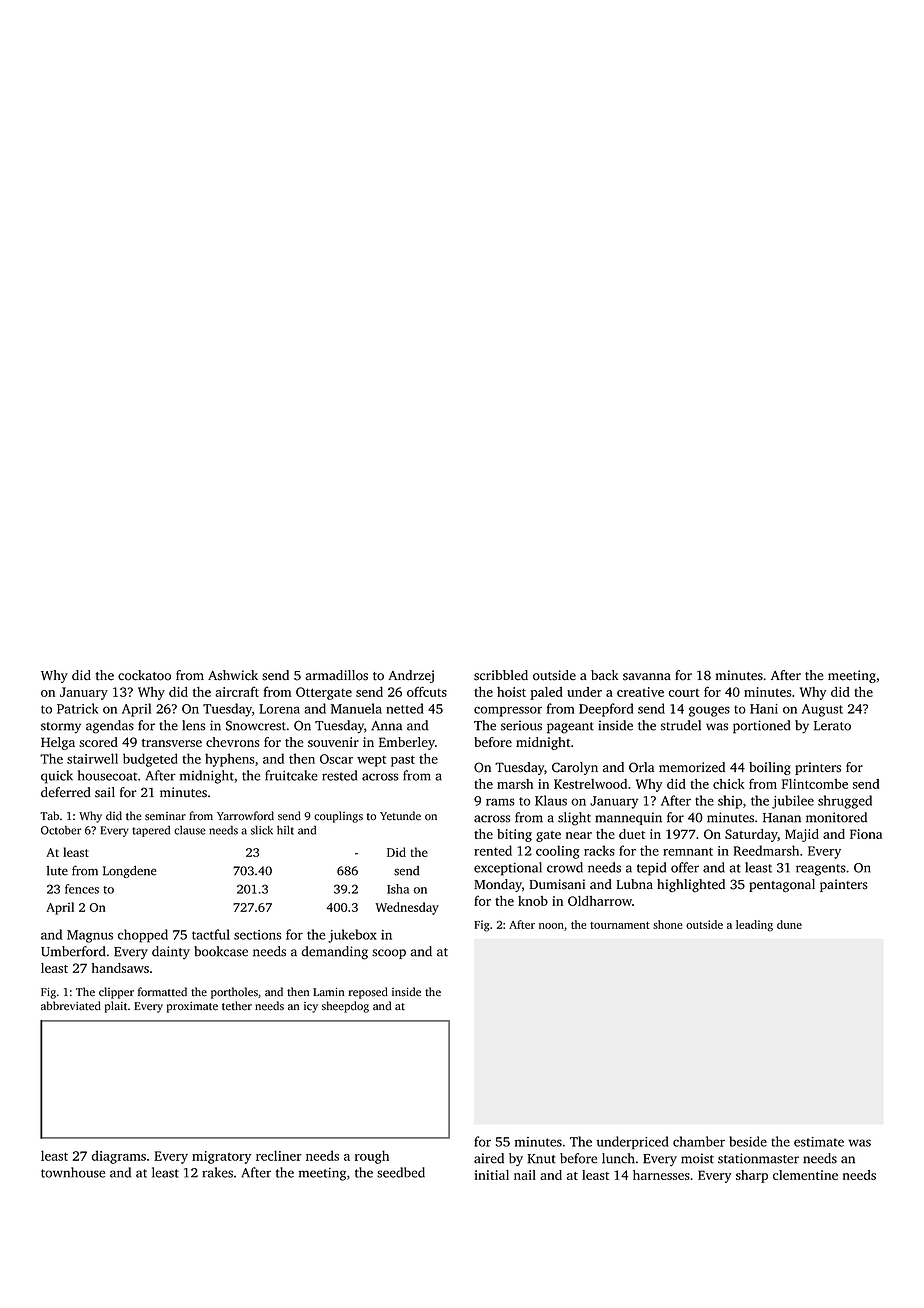 This image has width=924, height=1308. Describe the element at coordinates (789, 924) in the image. I see `dune` at that location.
